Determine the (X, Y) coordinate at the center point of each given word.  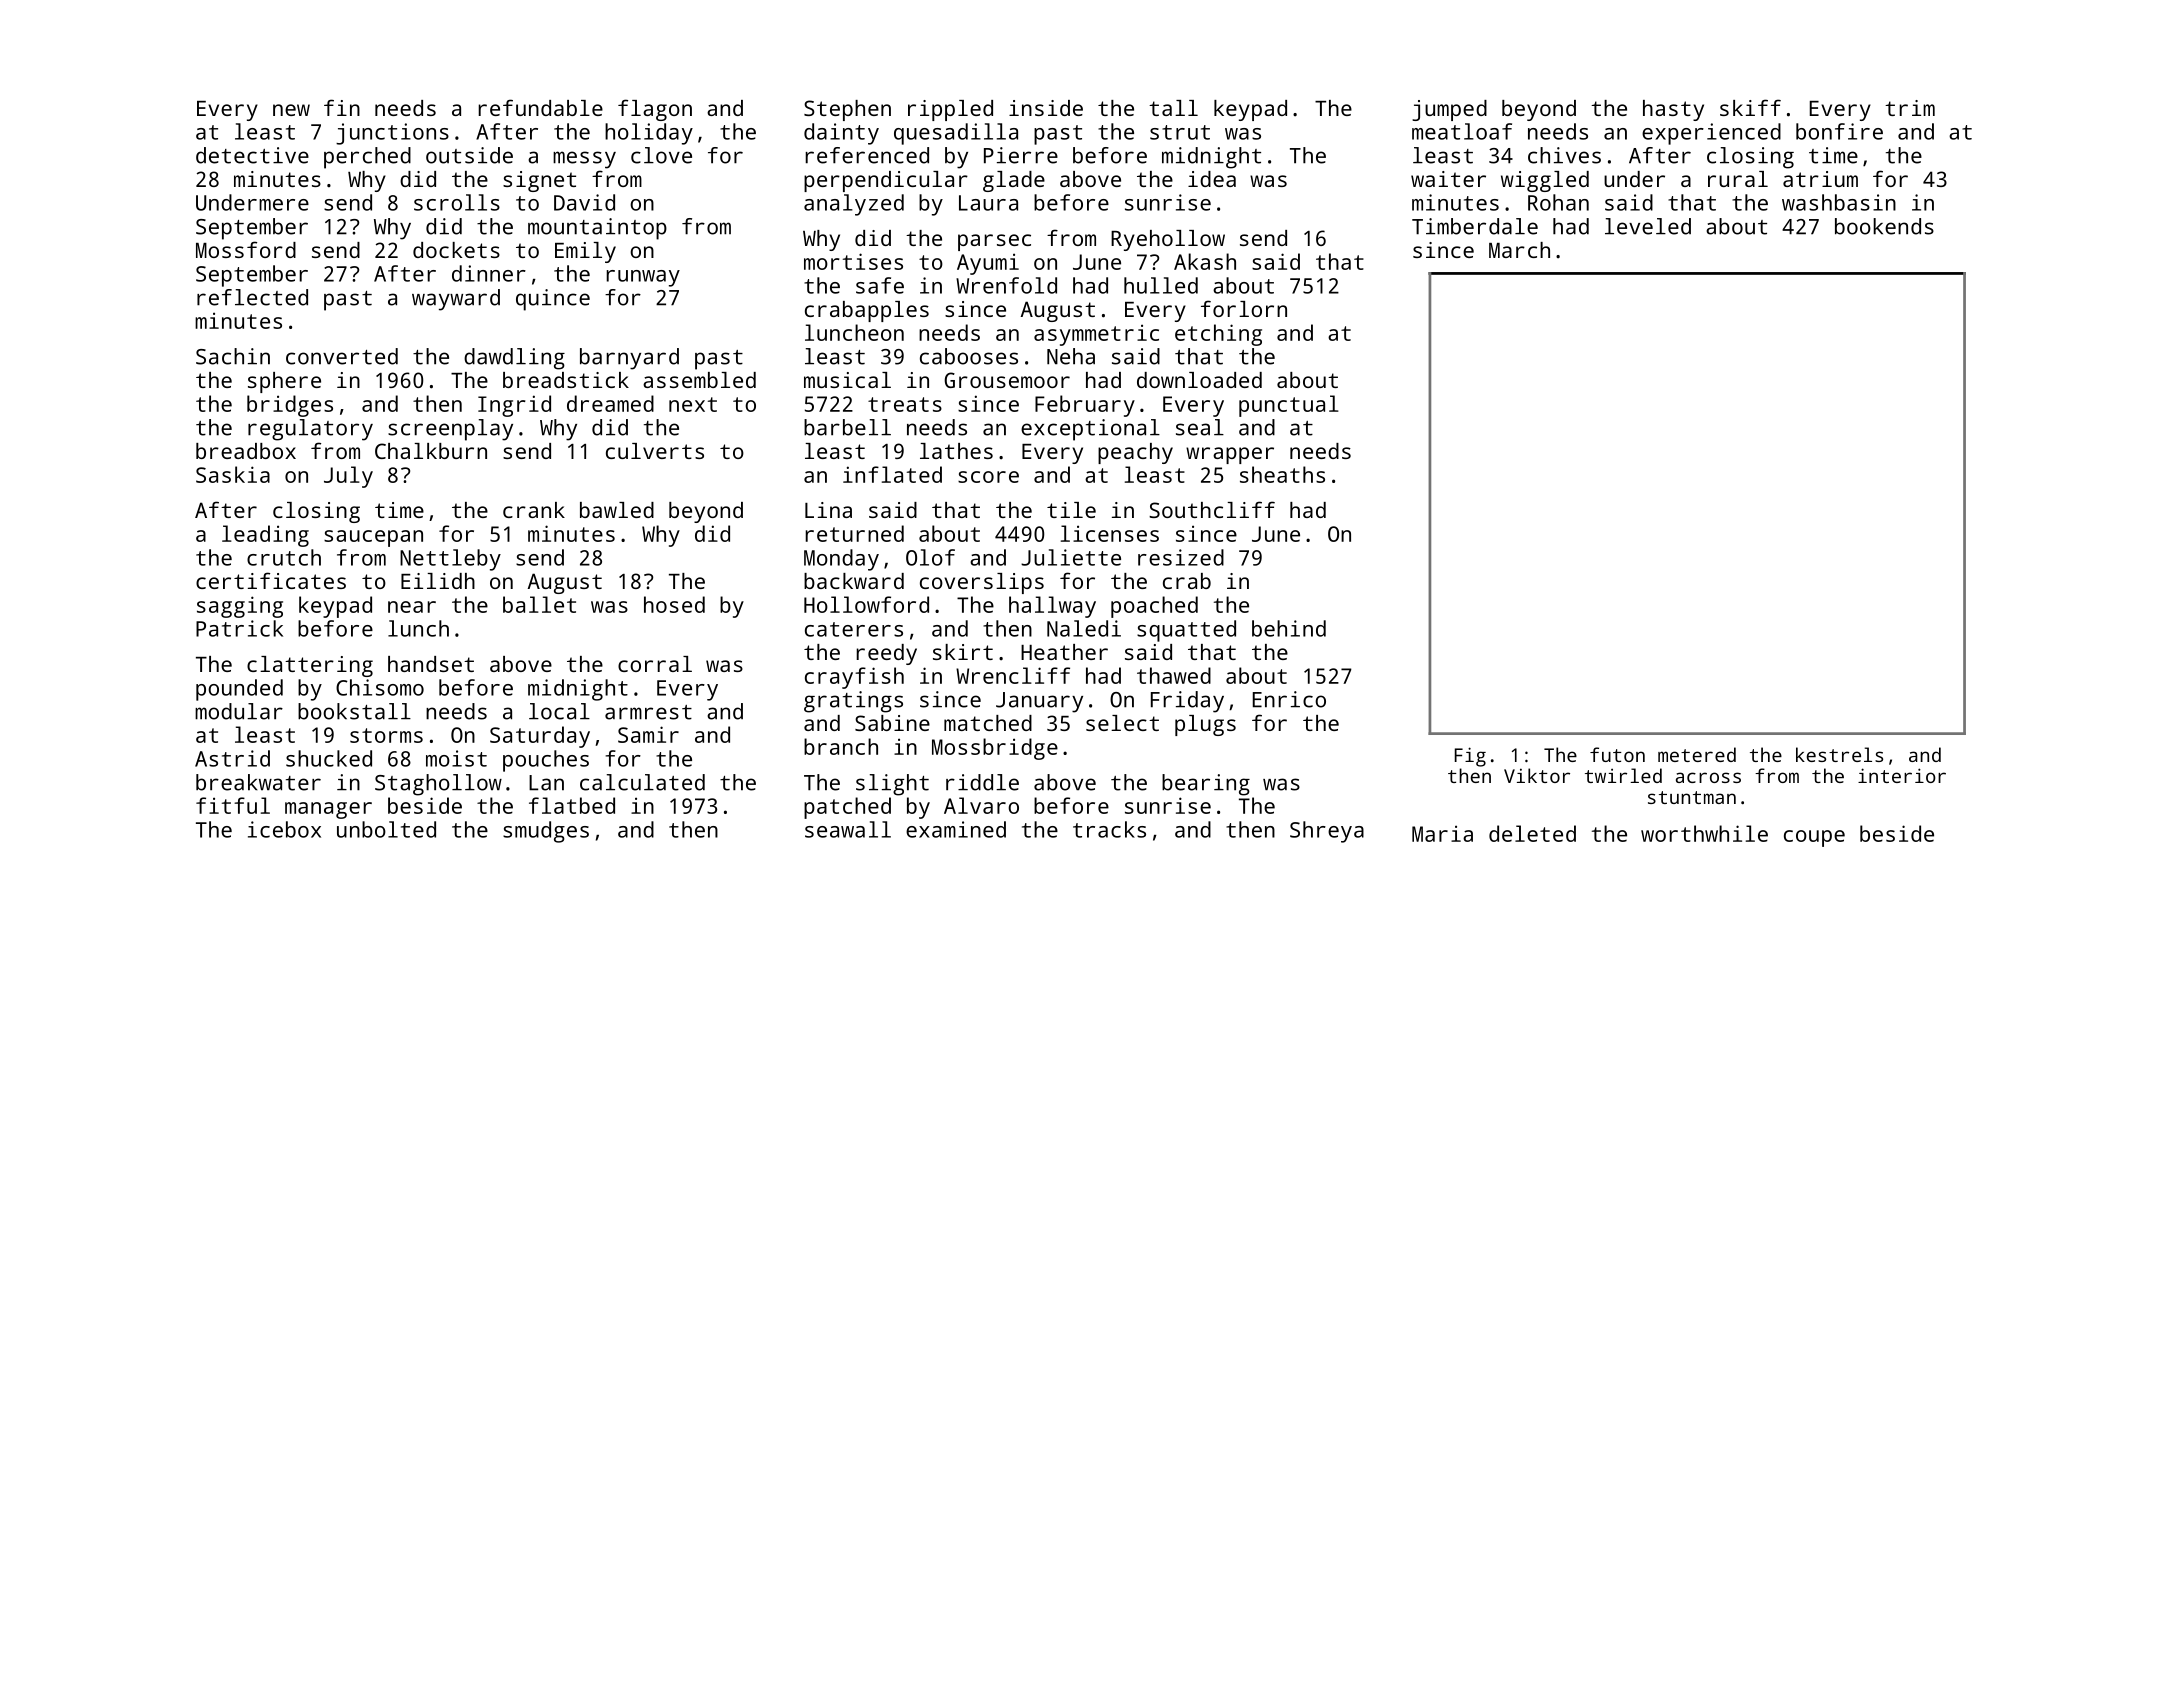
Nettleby (450, 560)
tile (1071, 510)
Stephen (847, 110)
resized (1181, 557)
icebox (284, 829)
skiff (1750, 107)
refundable (540, 107)
